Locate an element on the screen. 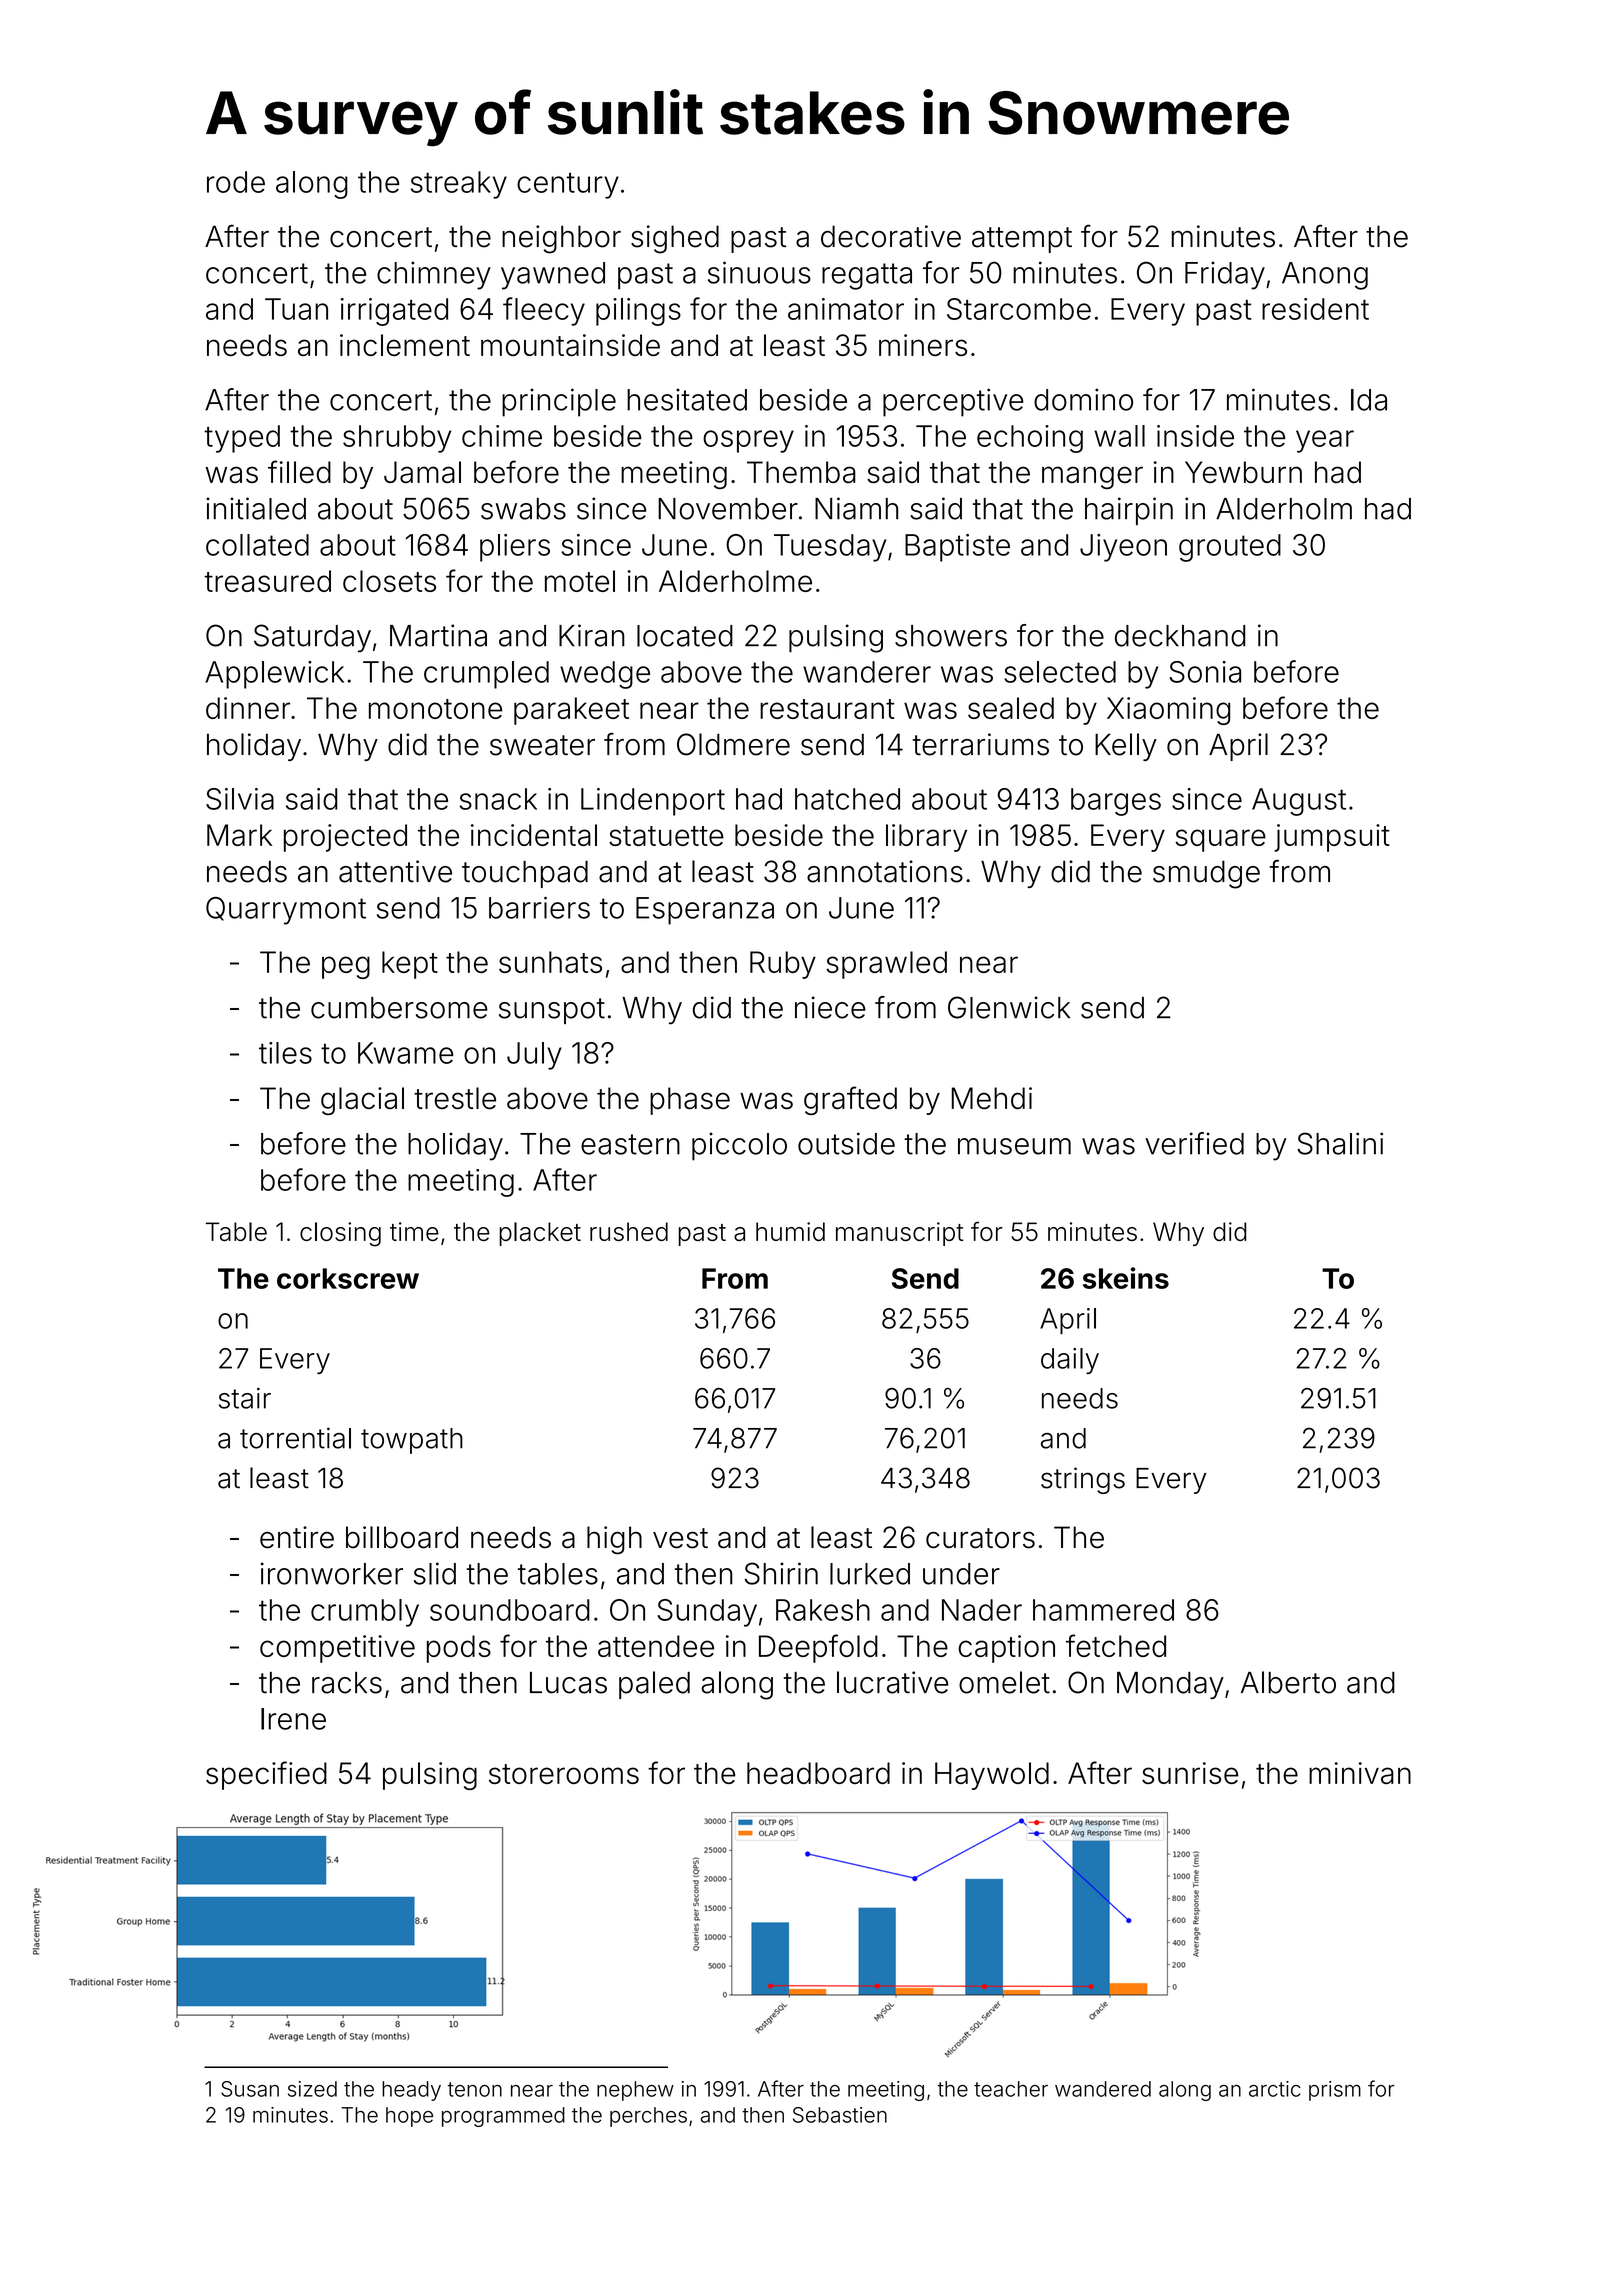  inclement is located at coordinates (405, 345).
